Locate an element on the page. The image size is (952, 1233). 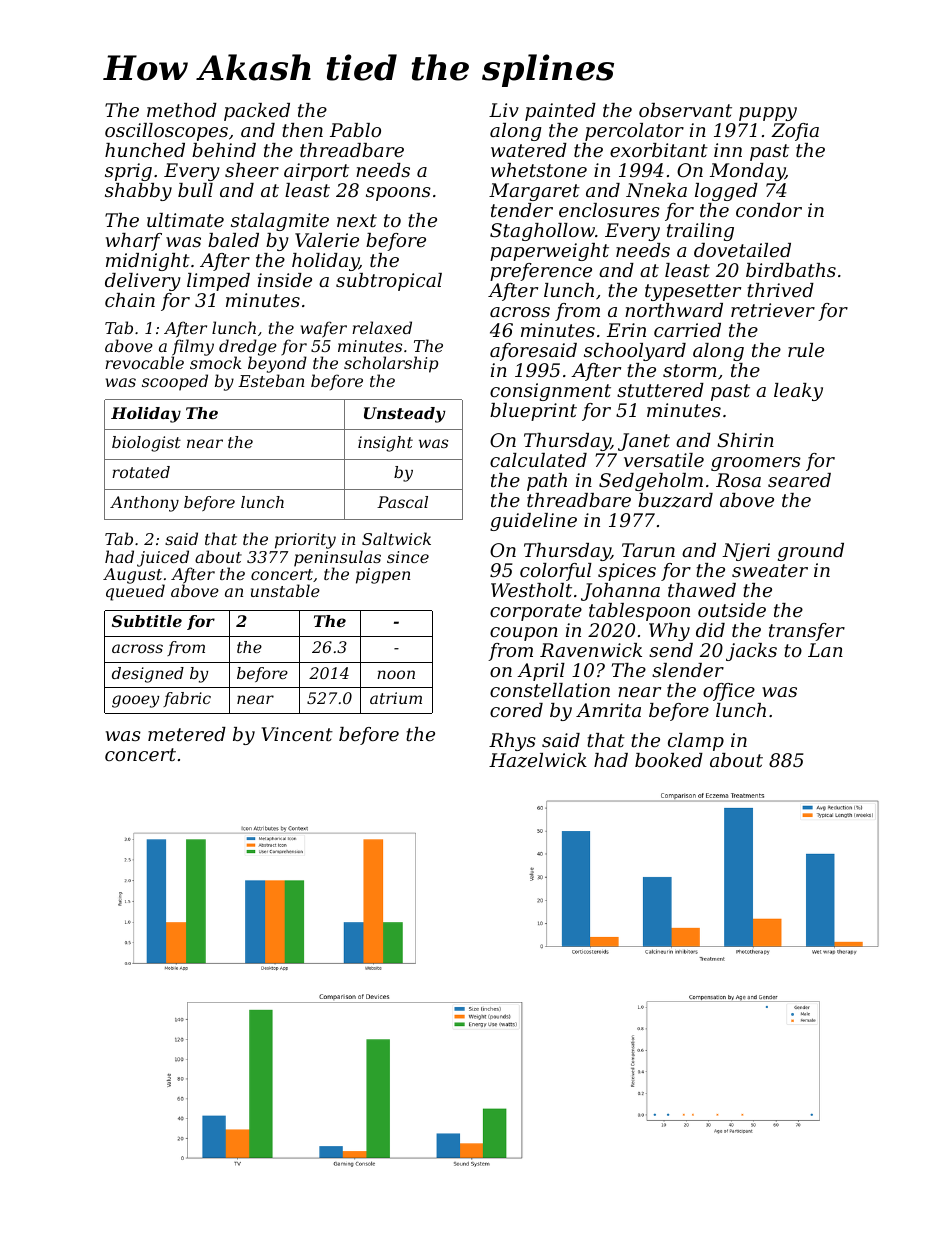
Zofia is located at coordinates (795, 132).
